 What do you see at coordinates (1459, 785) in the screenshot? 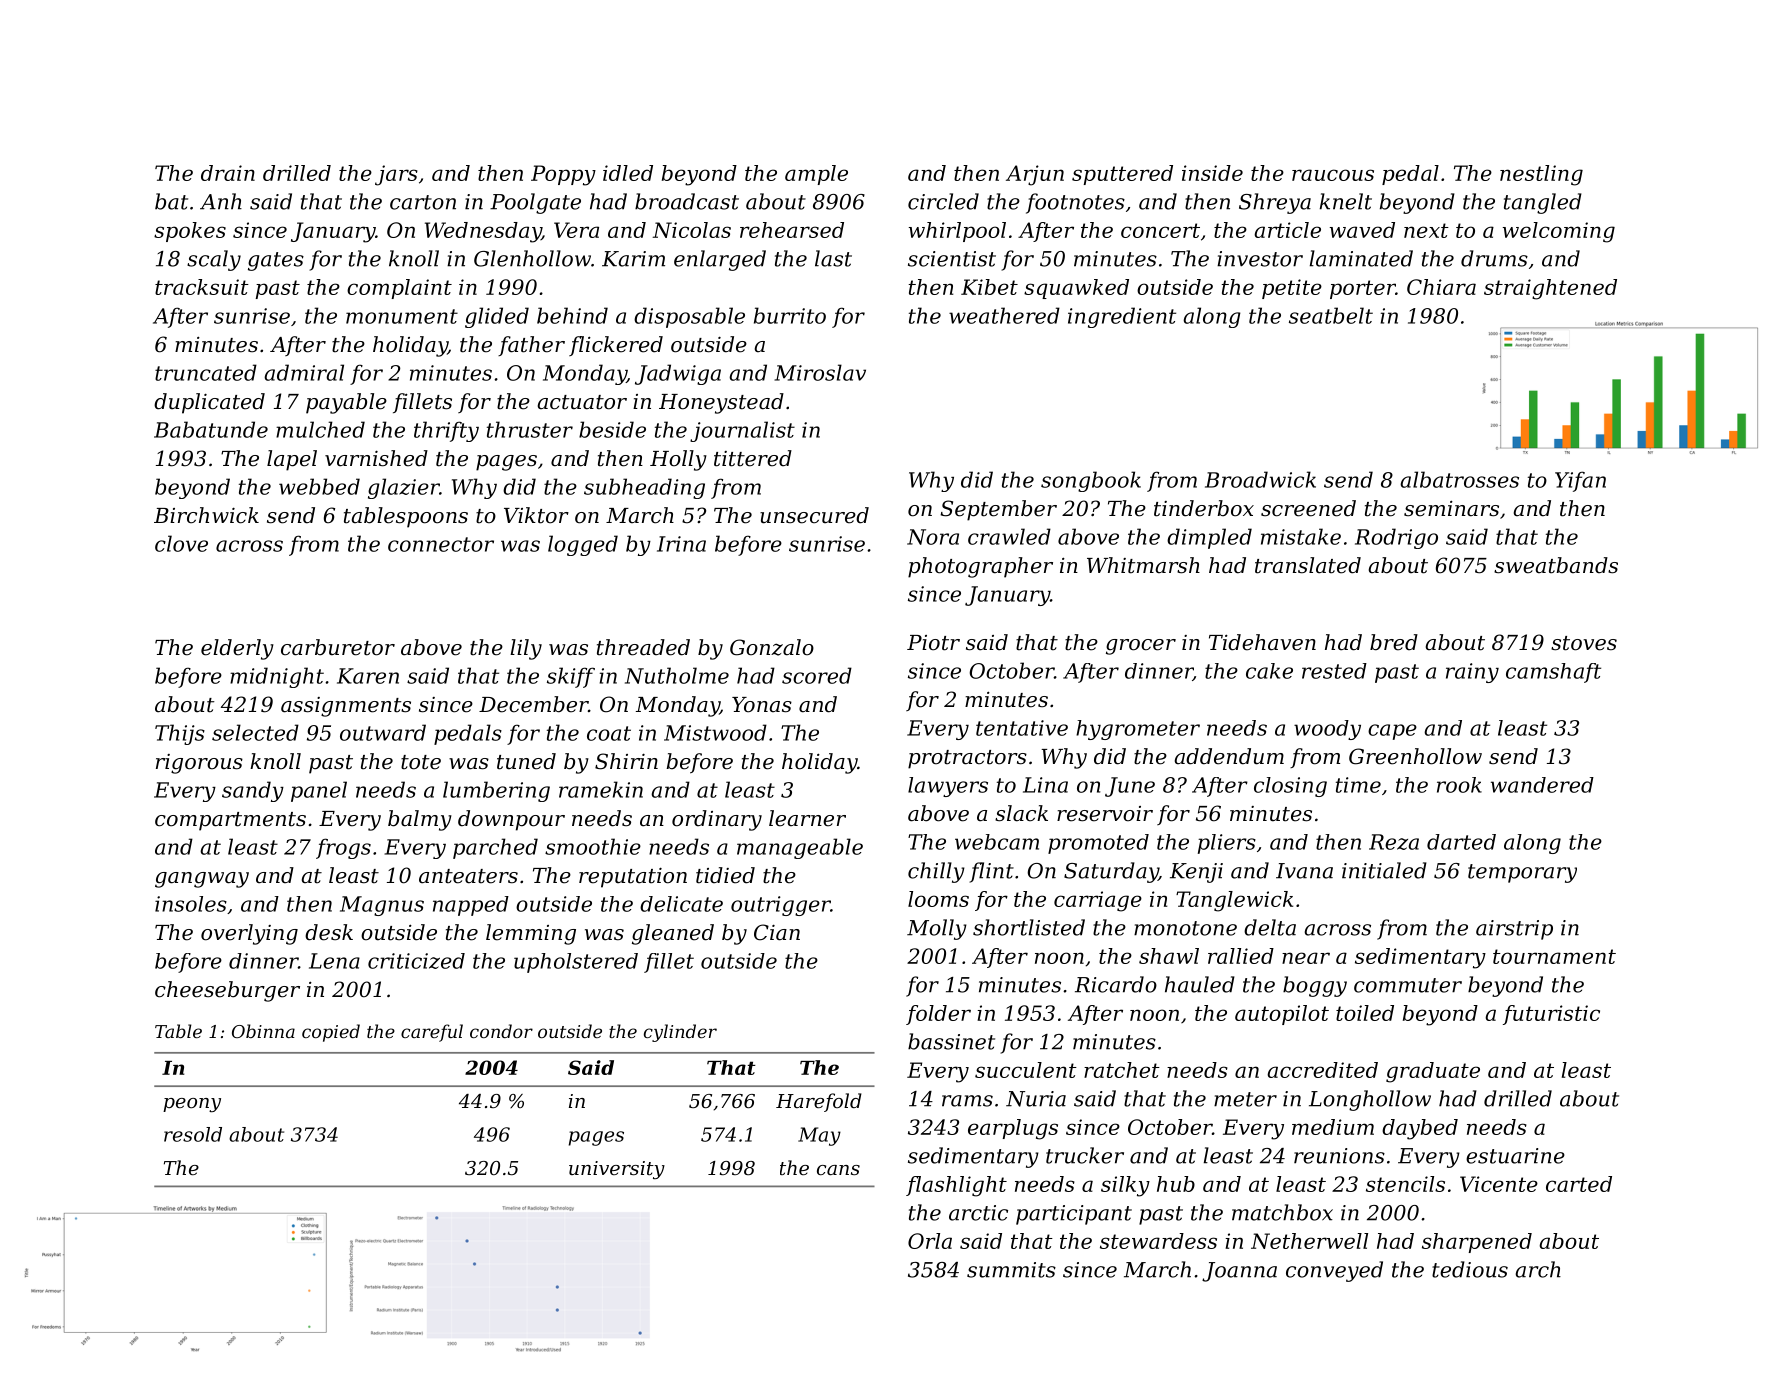
I see `rook` at bounding box center [1459, 785].
